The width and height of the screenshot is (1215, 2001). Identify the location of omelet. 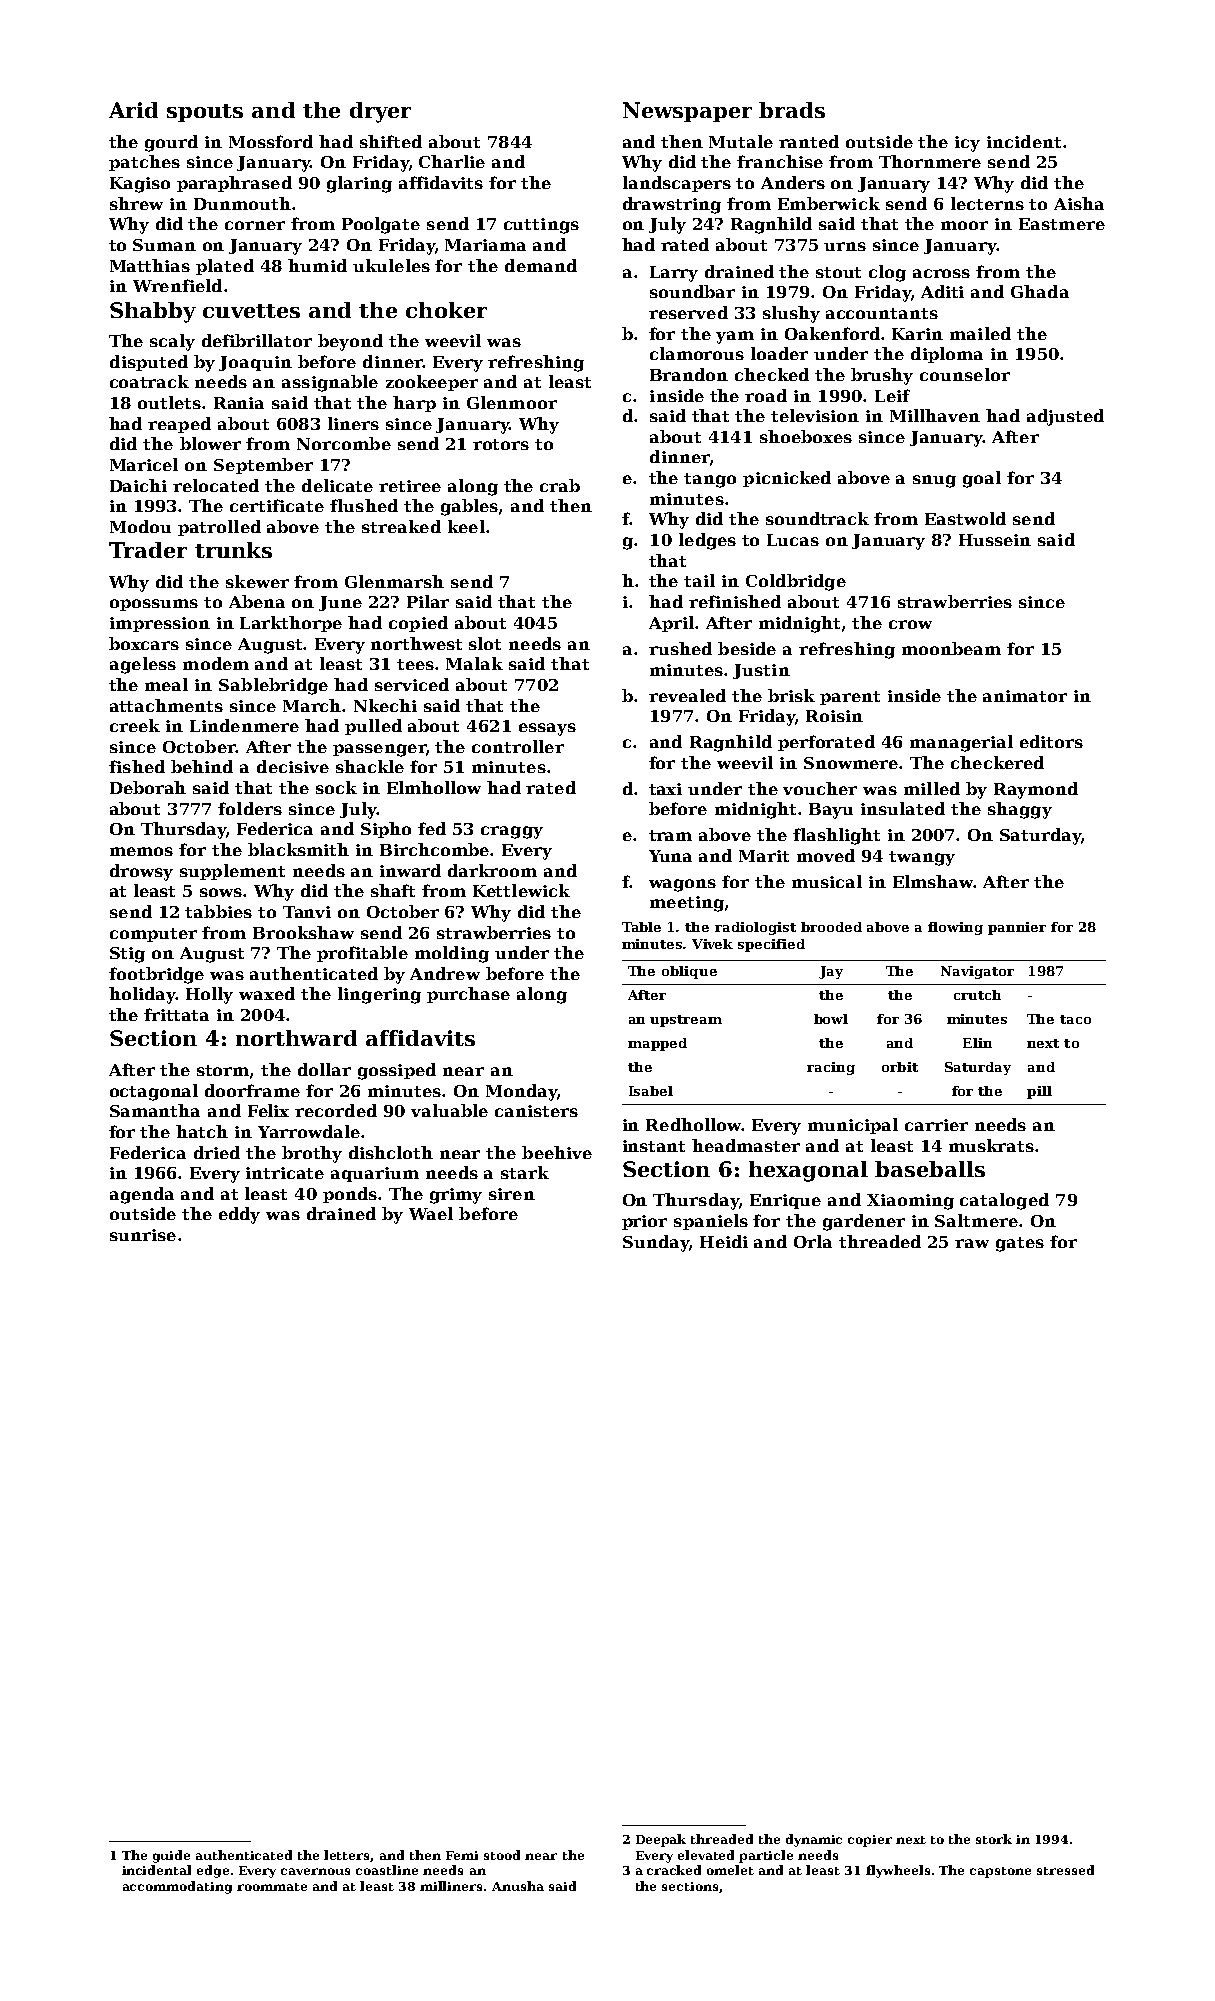
(730, 1870).
